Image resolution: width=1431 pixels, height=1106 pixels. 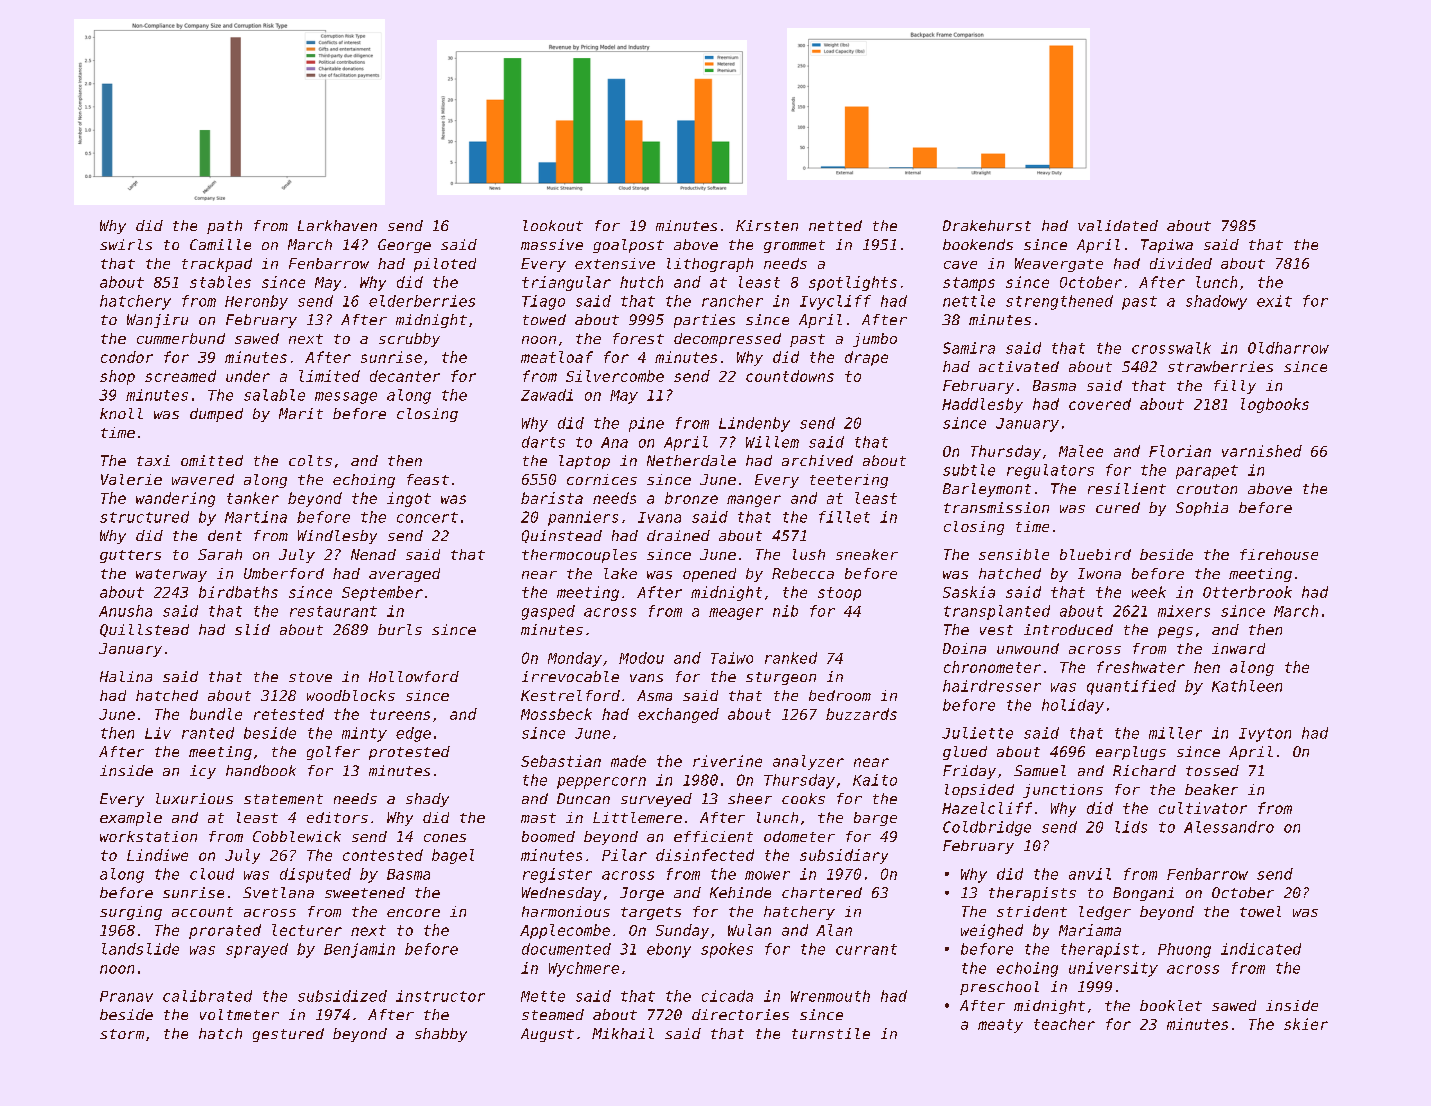 I want to click on currant, so click(x=866, y=949).
